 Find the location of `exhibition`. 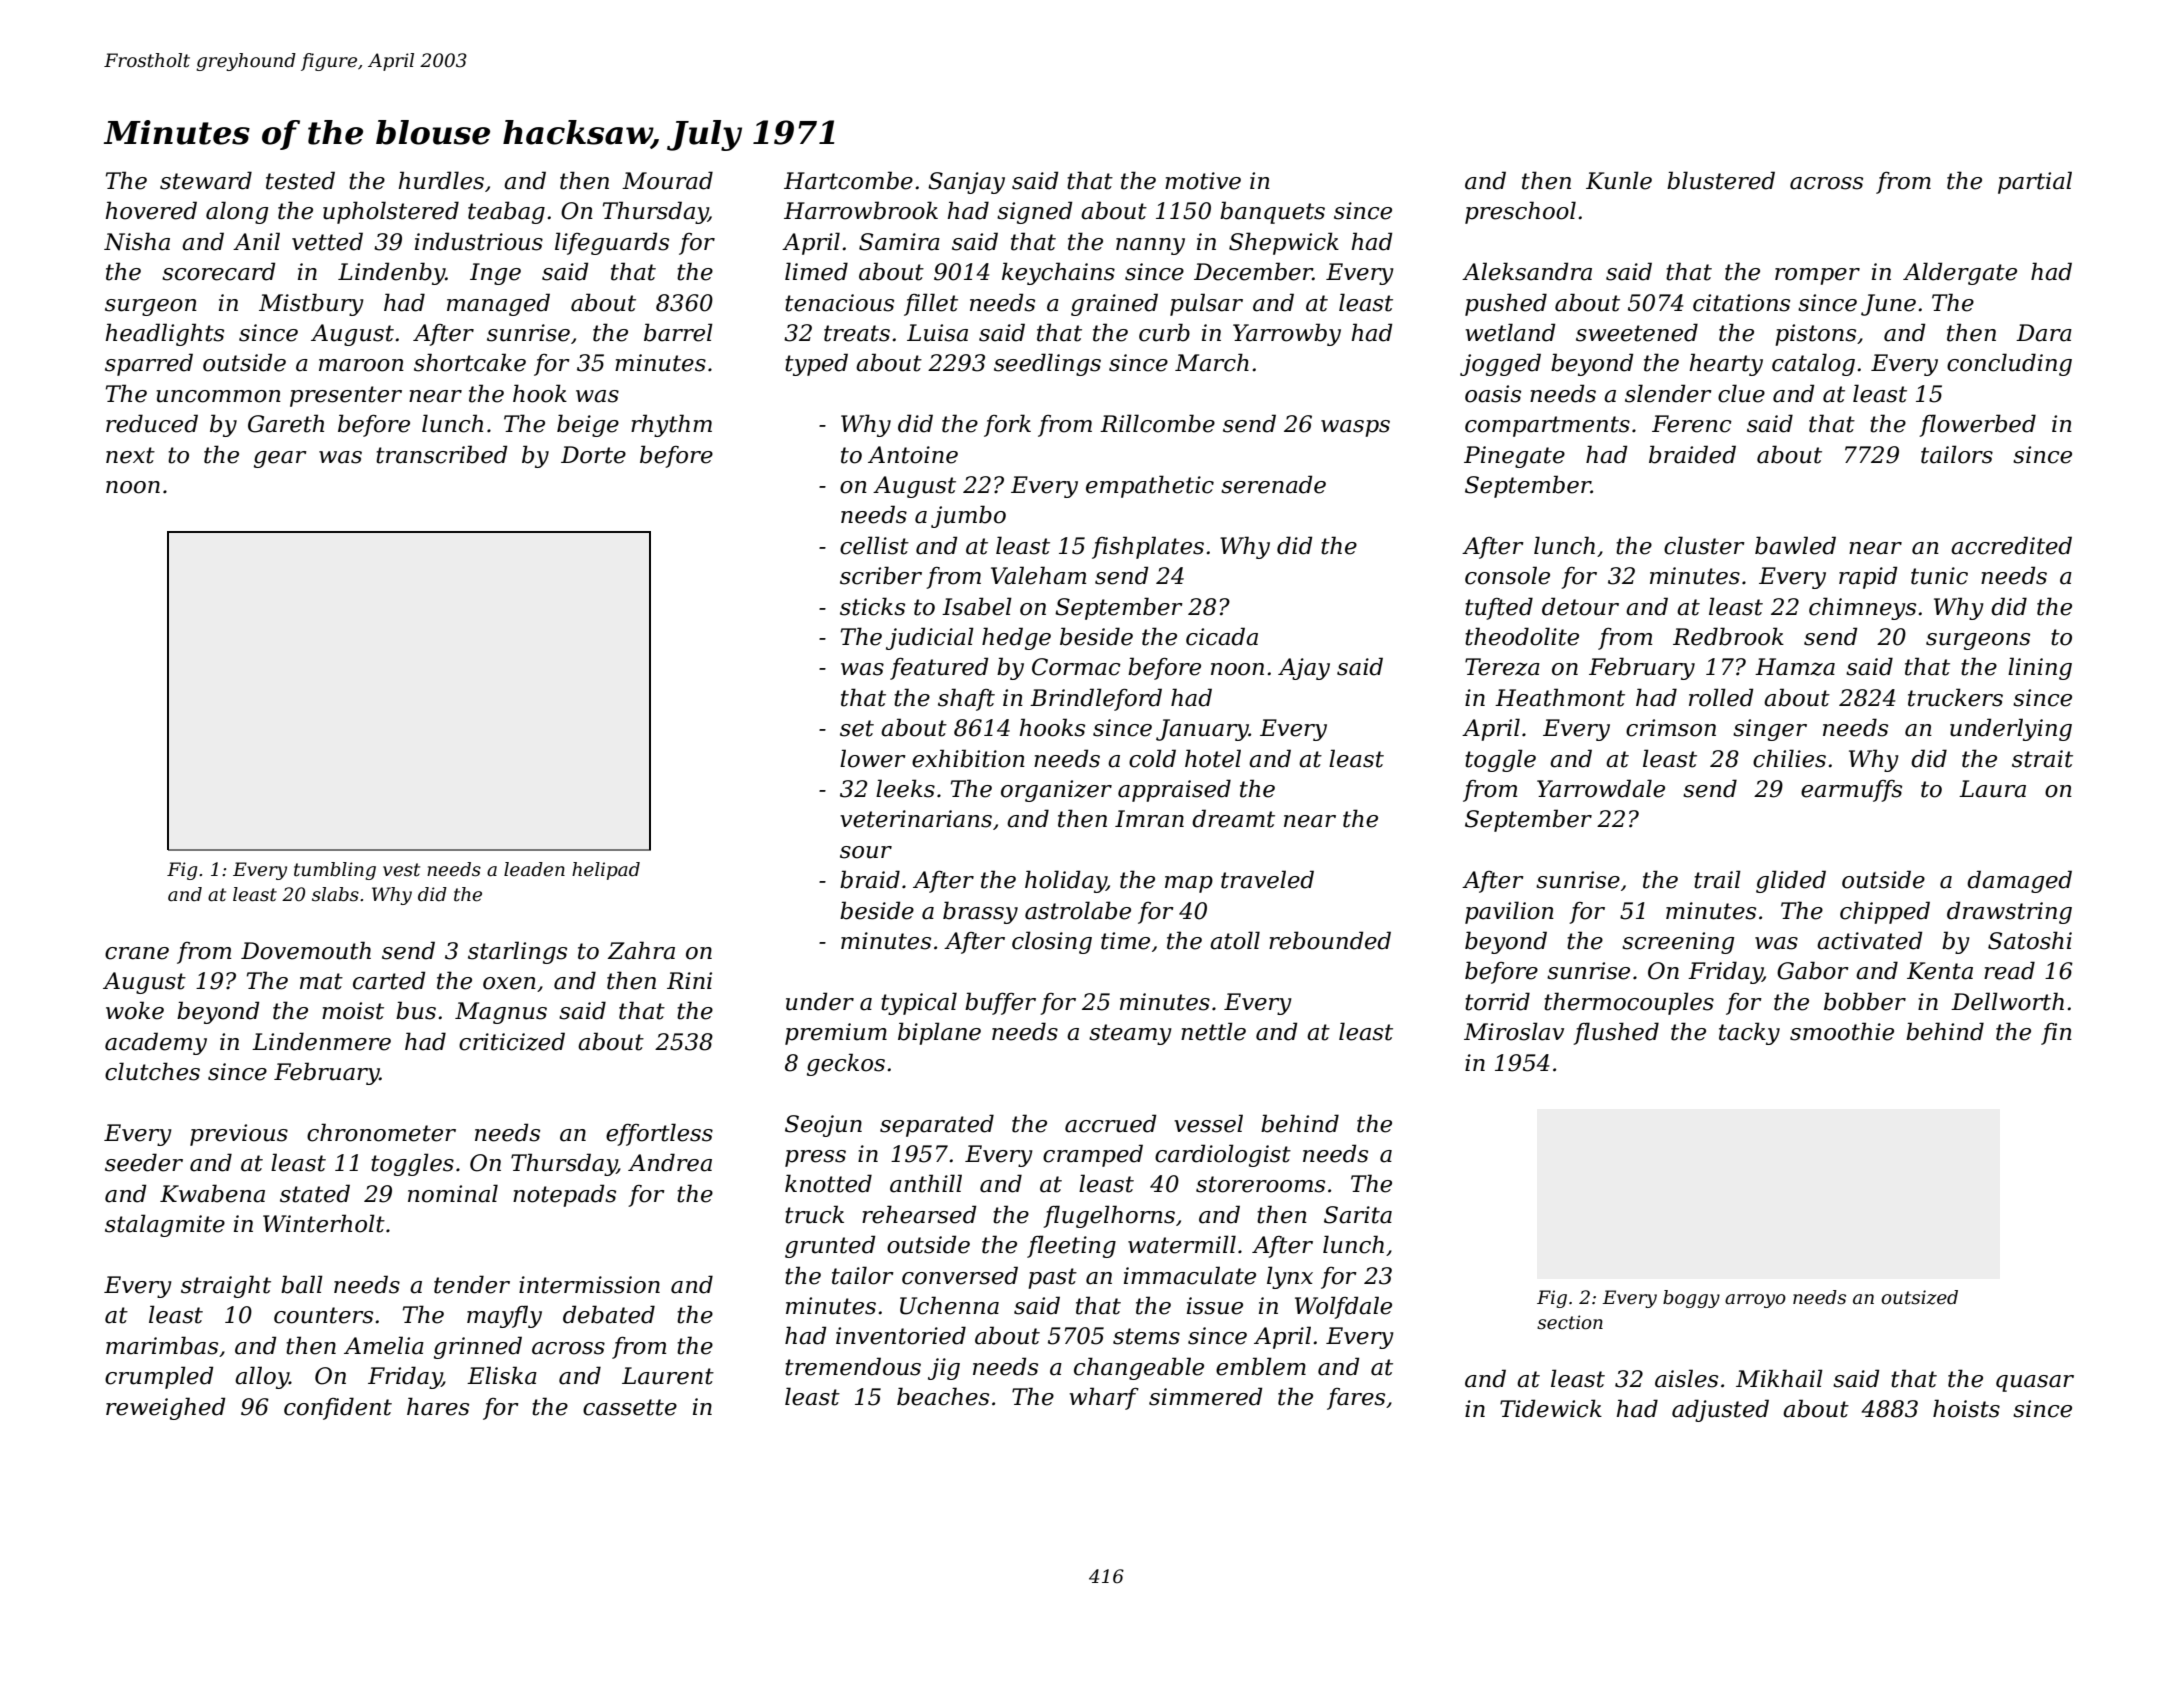

exhibition is located at coordinates (968, 758).
